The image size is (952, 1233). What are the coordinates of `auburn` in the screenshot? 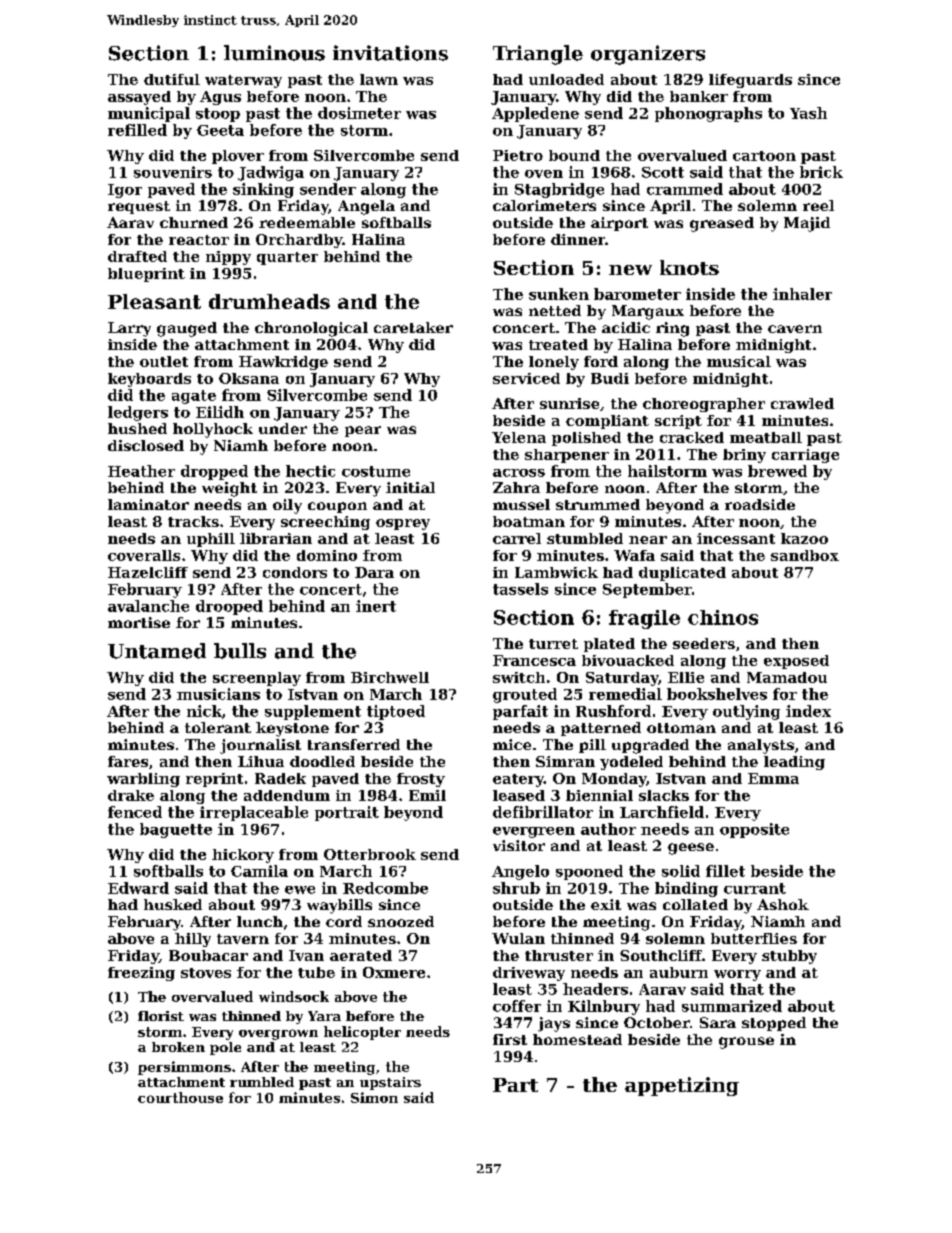 It's located at (679, 972).
